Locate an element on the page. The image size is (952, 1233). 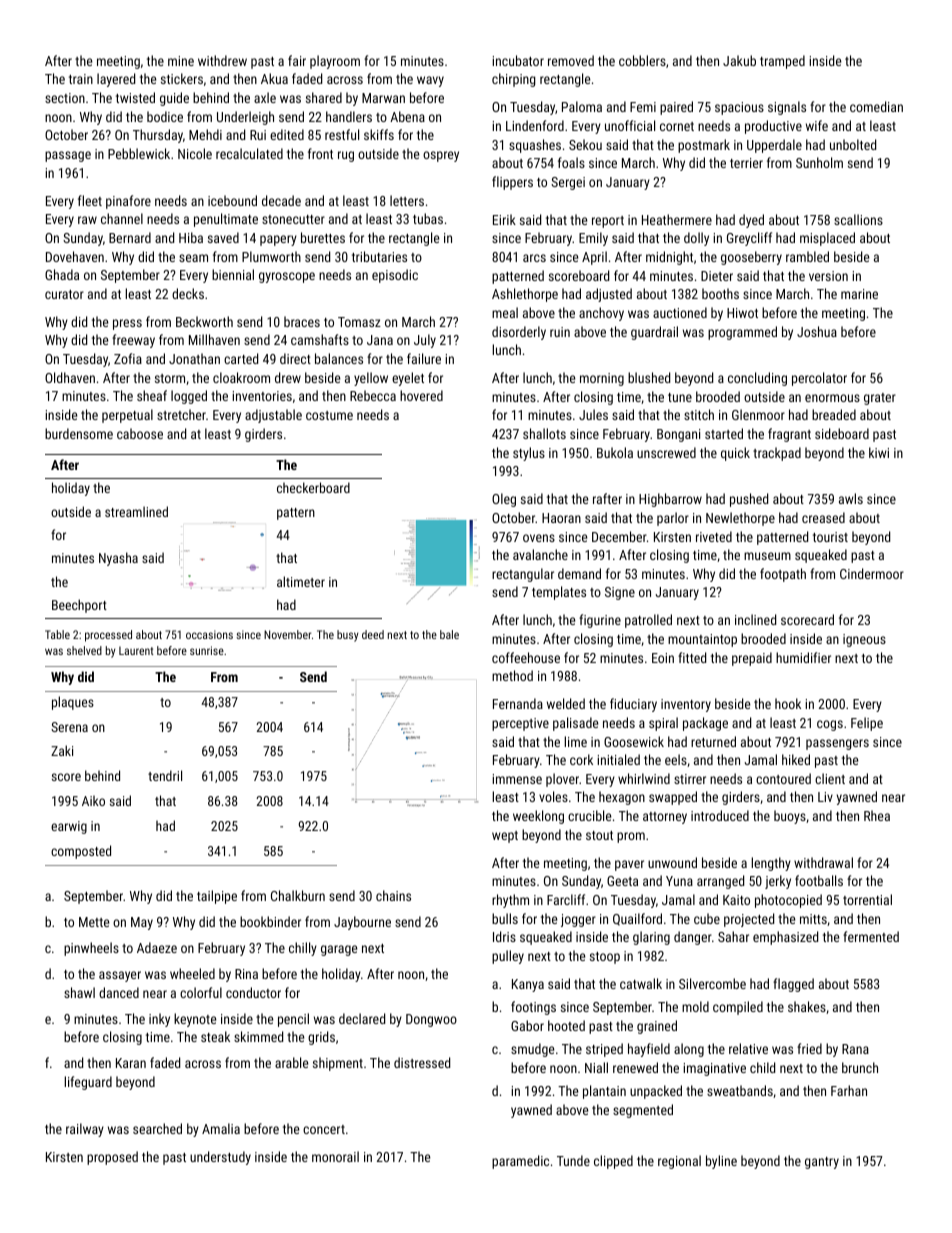
Jakub is located at coordinates (739, 60).
